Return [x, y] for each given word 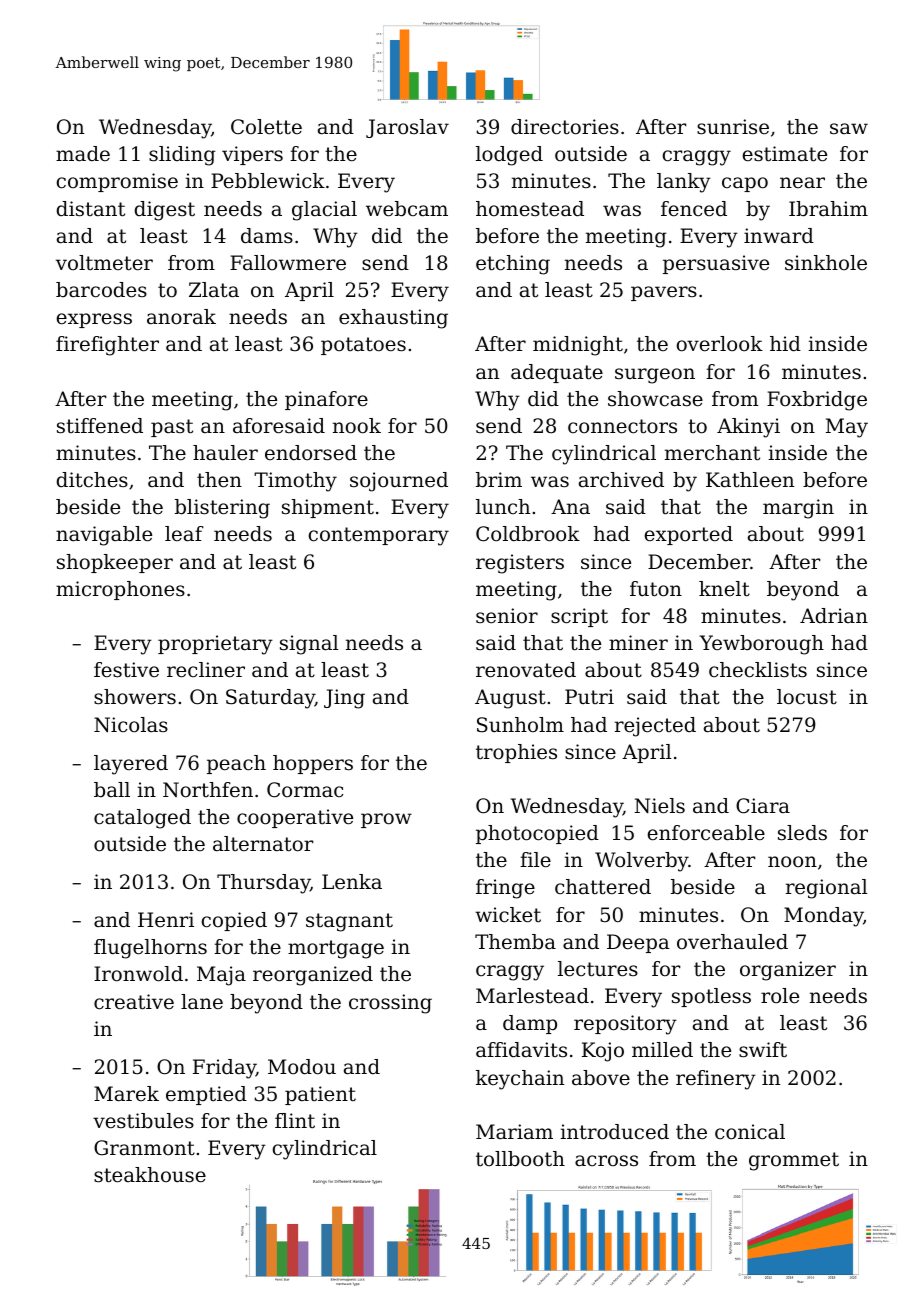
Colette [266, 127]
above [601, 1078]
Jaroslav [407, 128]
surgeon [655, 376]
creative [134, 1002]
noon [792, 862]
